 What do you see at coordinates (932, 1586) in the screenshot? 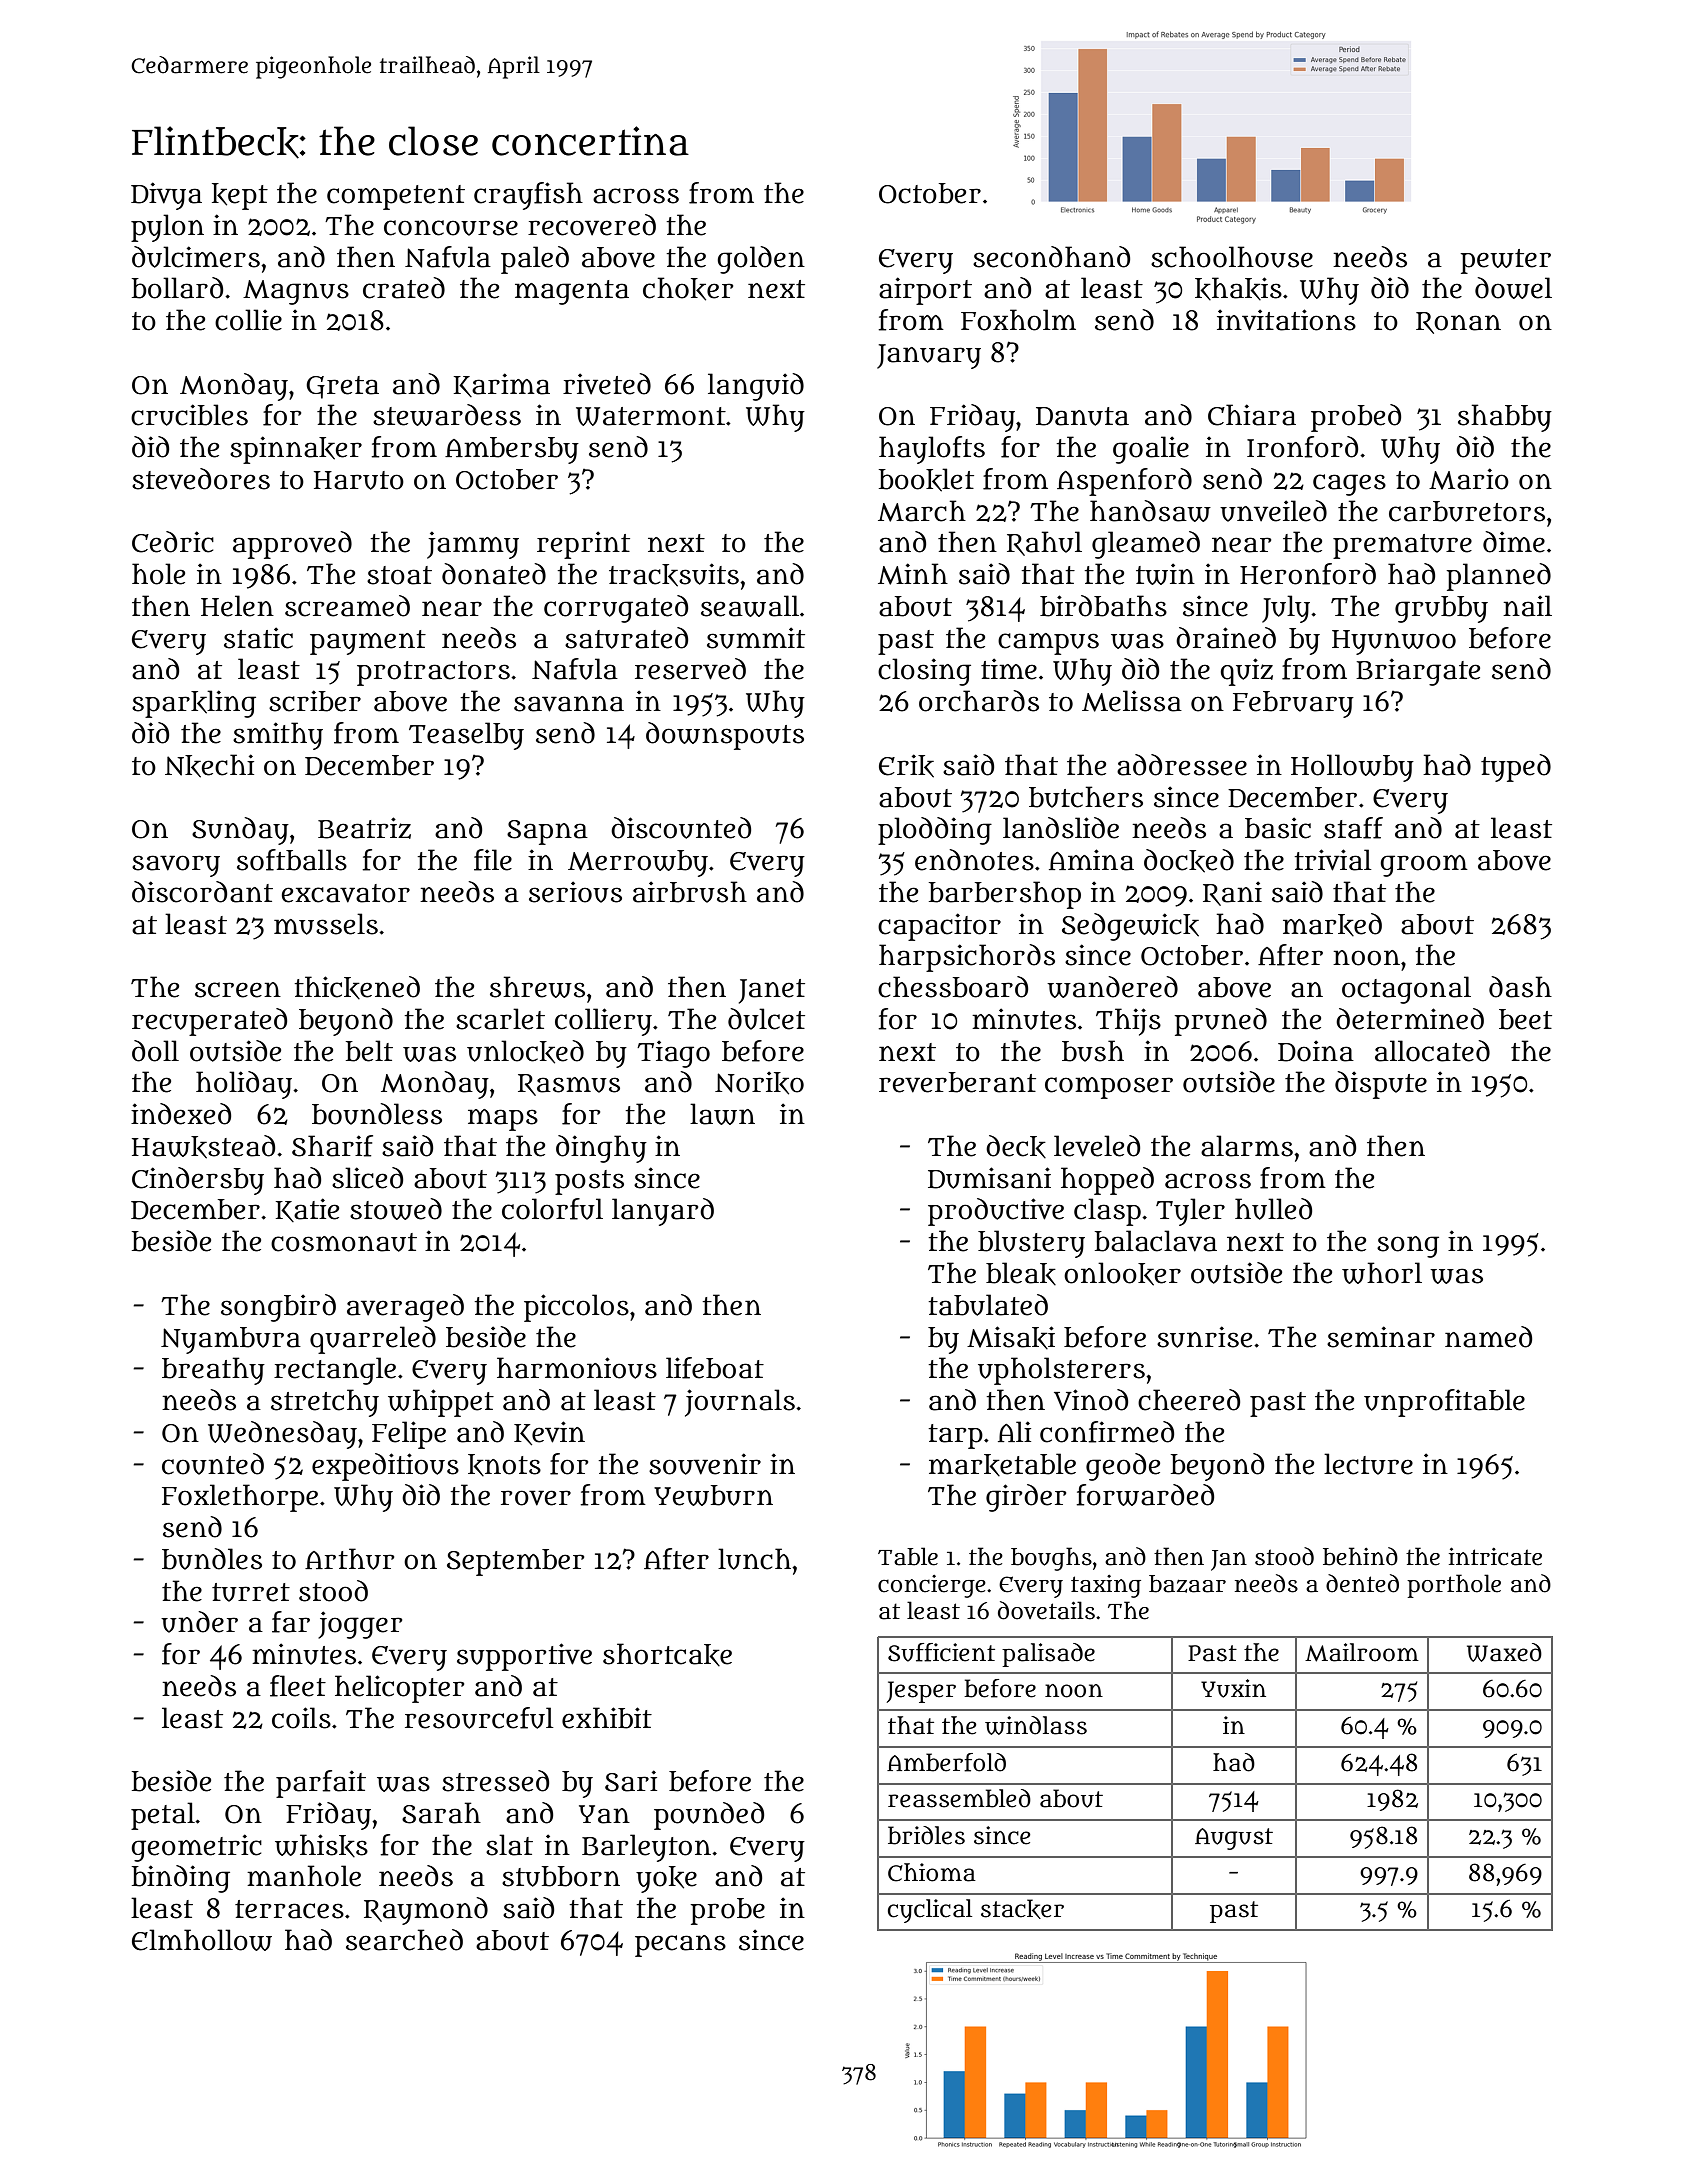
I see `concierge` at bounding box center [932, 1586].
